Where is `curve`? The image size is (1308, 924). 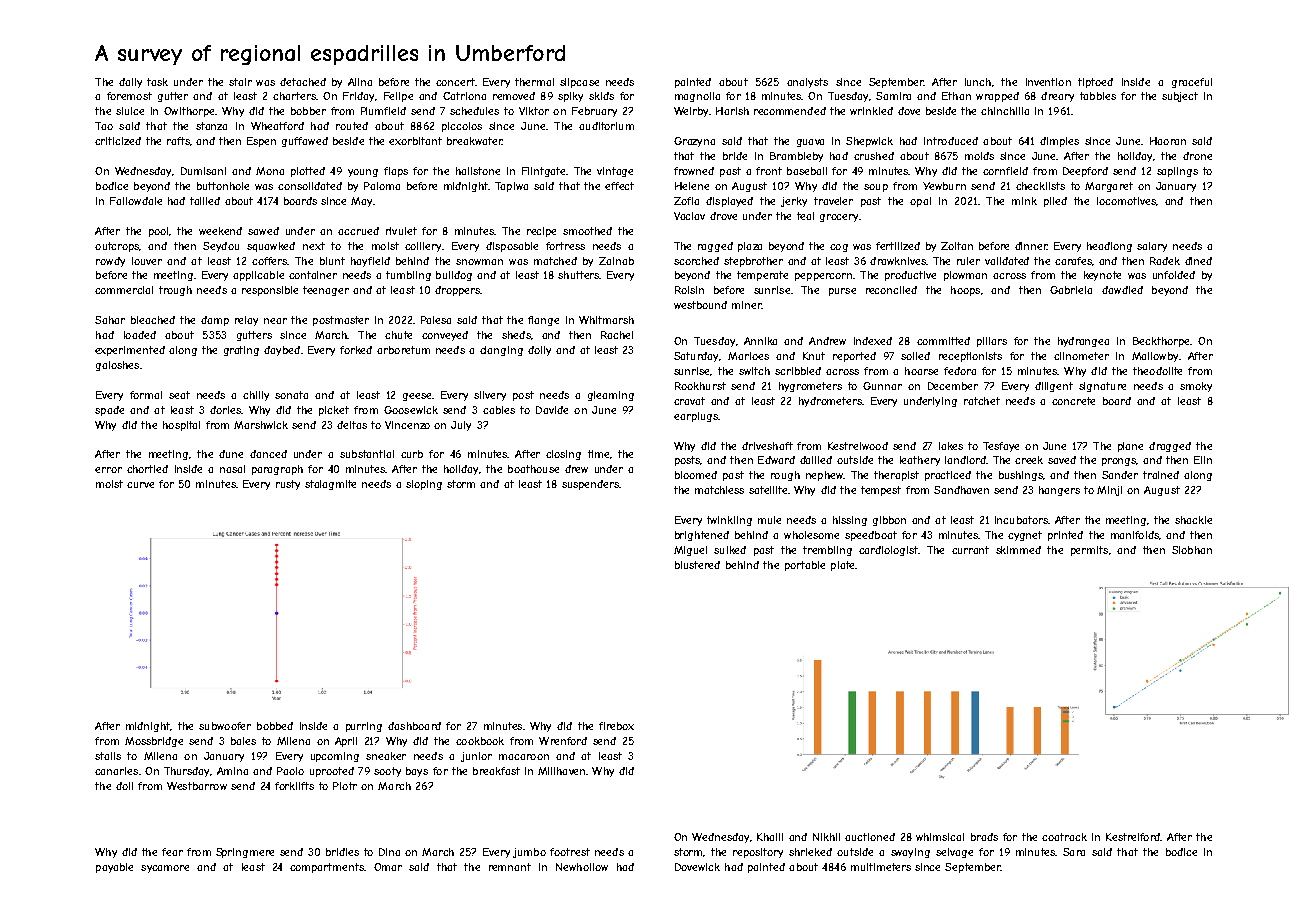 curve is located at coordinates (140, 485).
